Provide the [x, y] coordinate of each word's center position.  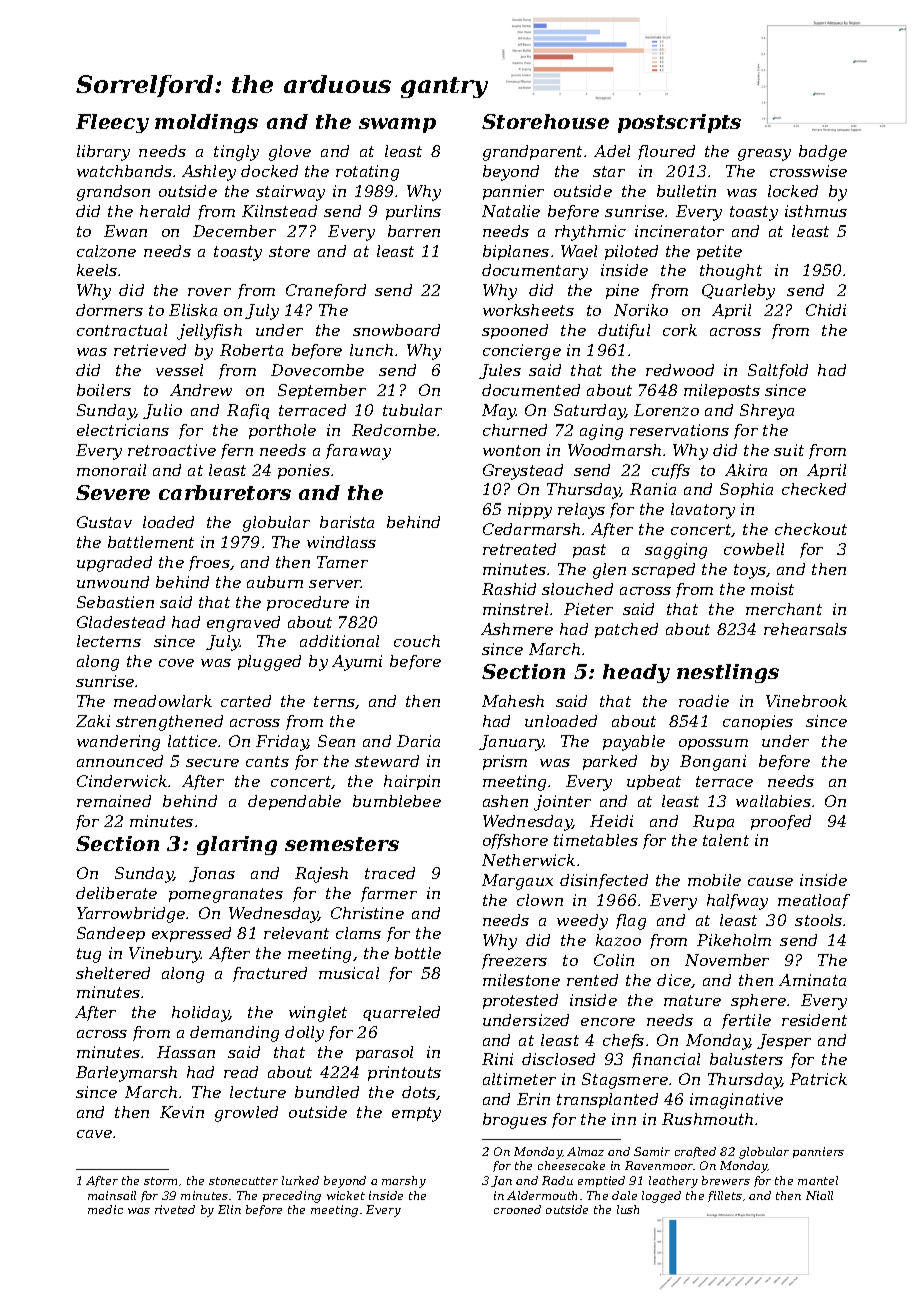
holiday [200, 1014]
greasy [764, 155]
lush [628, 1209]
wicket [346, 1195]
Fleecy [112, 123]
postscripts [679, 123]
